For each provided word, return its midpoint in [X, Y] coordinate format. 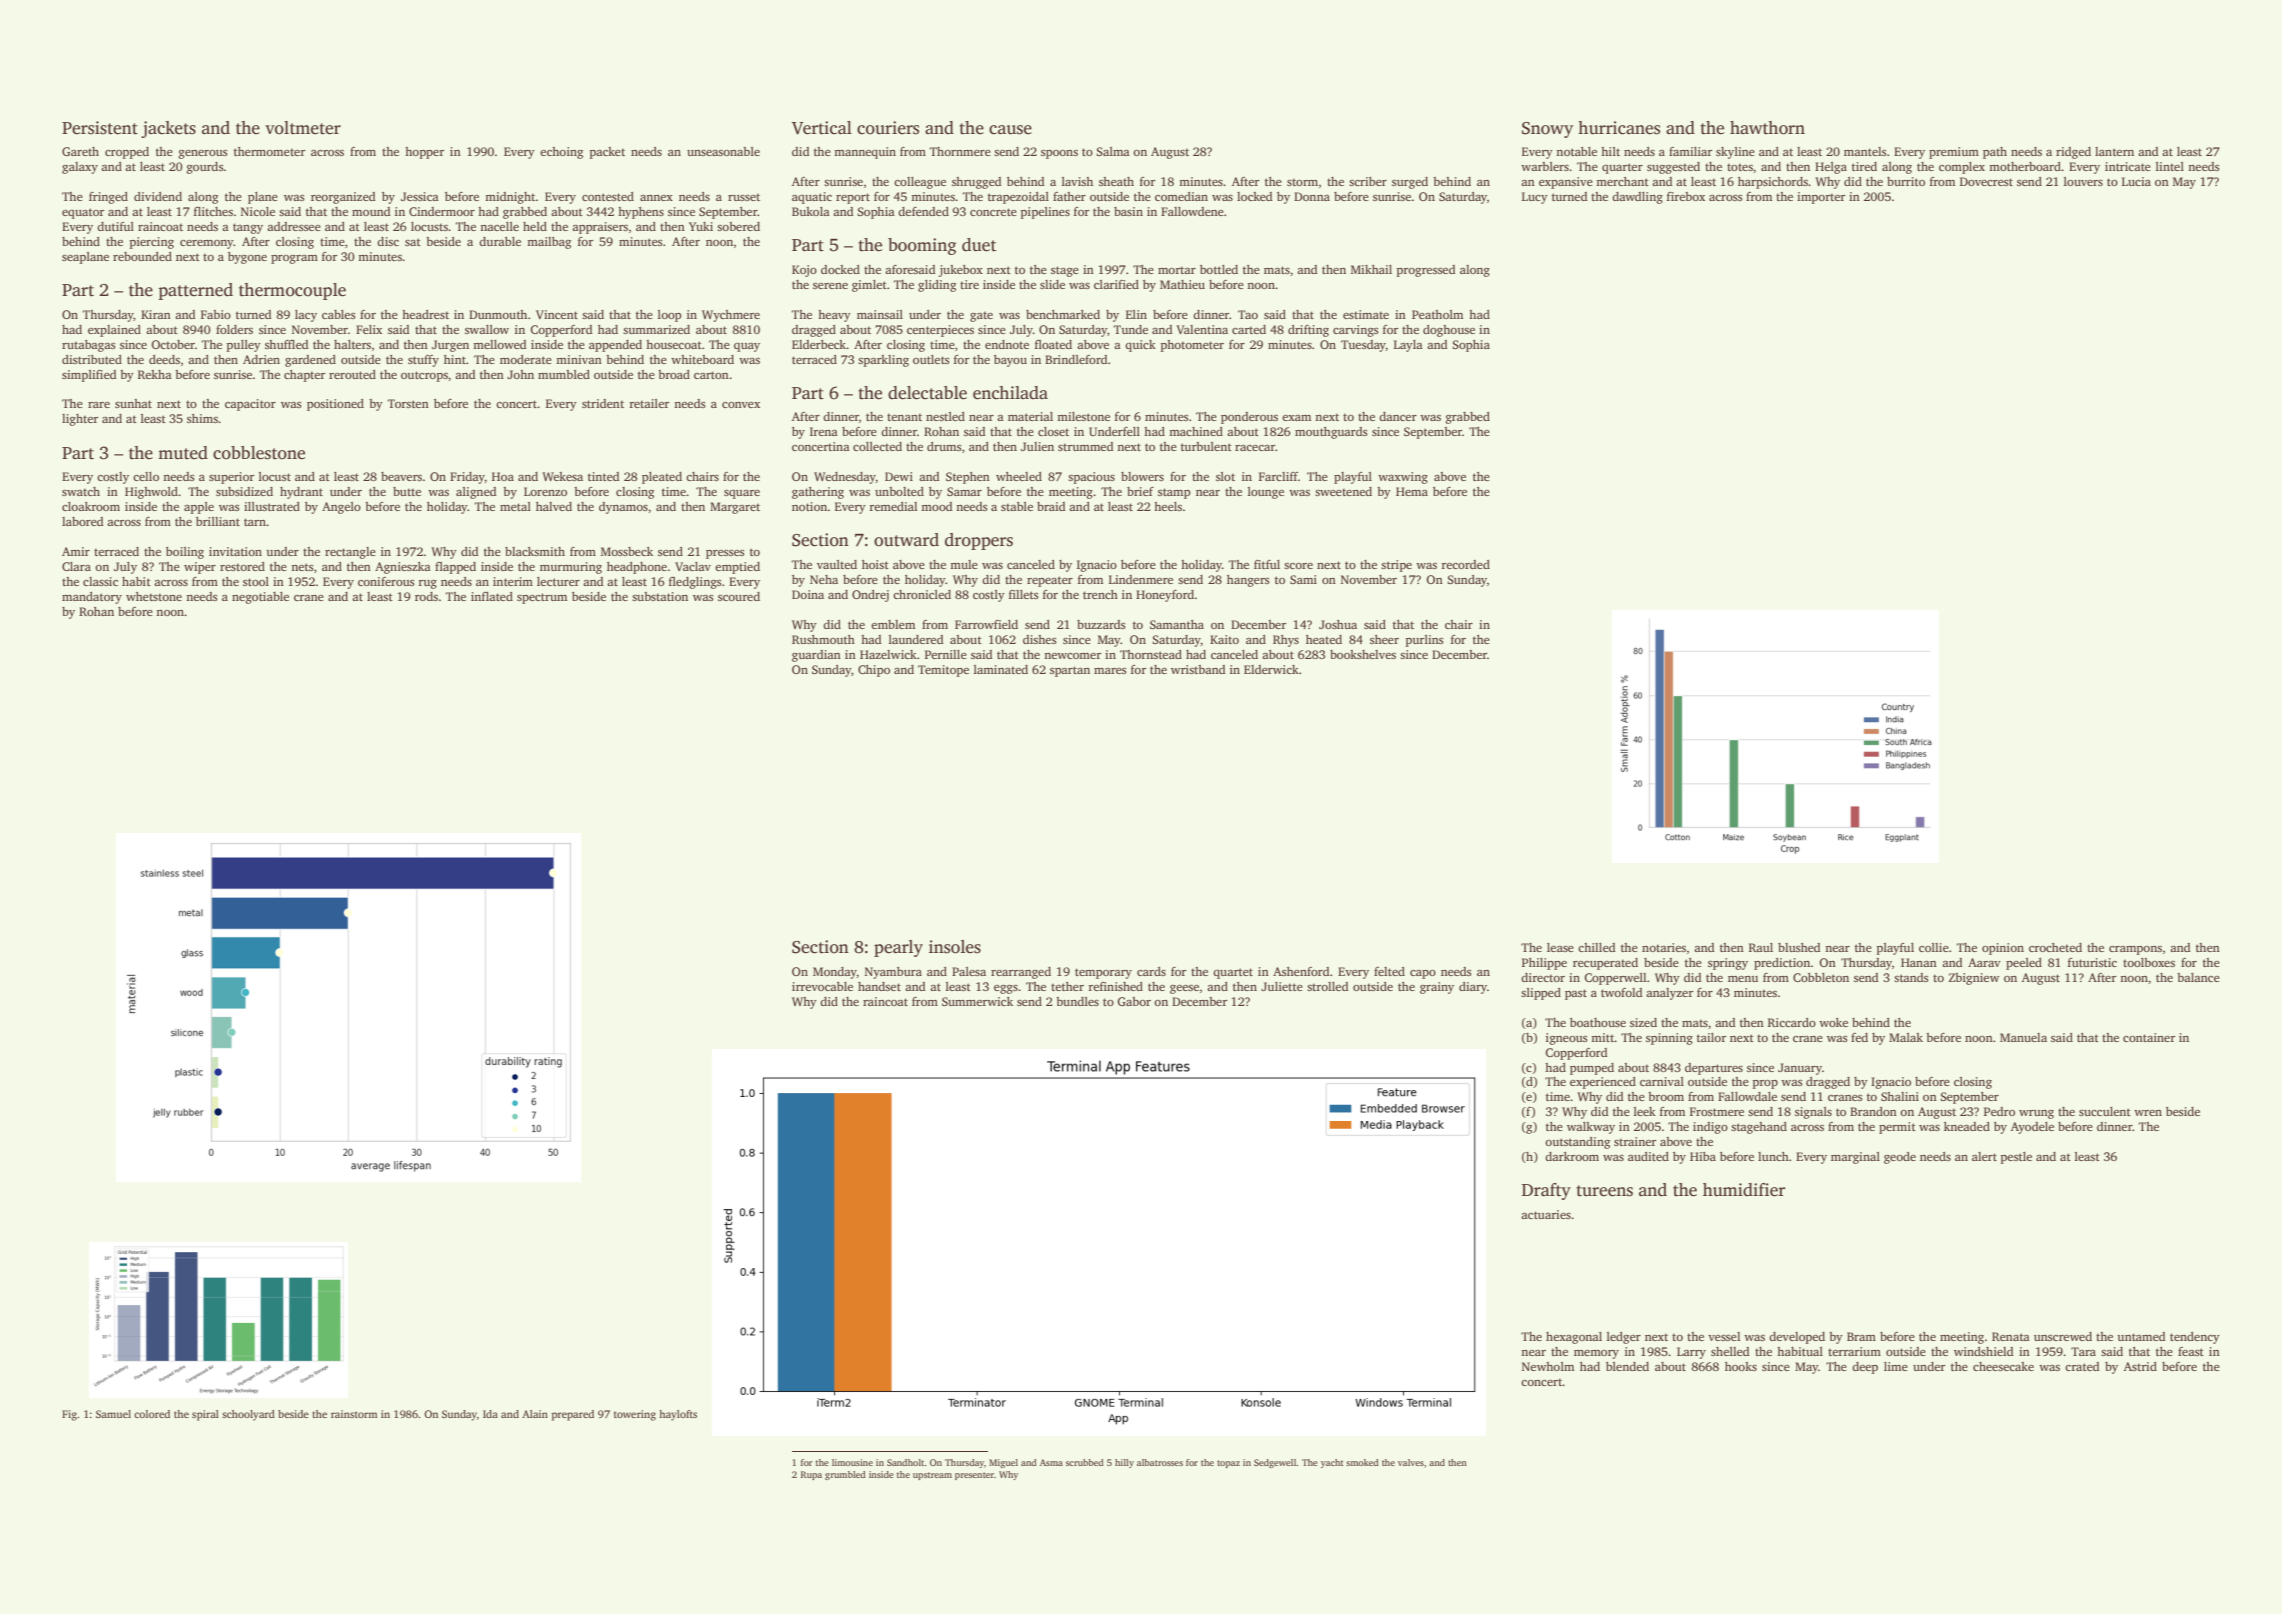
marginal [1855, 1158]
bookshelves [1363, 654]
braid [1051, 506]
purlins [1425, 641]
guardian [816, 656]
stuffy [423, 361]
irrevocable [822, 986]
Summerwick [977, 1001]
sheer [1384, 639]
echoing [561, 153]
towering [635, 1415]
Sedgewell [1275, 1463]
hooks [1741, 1366]
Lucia [2136, 181]
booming [922, 246]
